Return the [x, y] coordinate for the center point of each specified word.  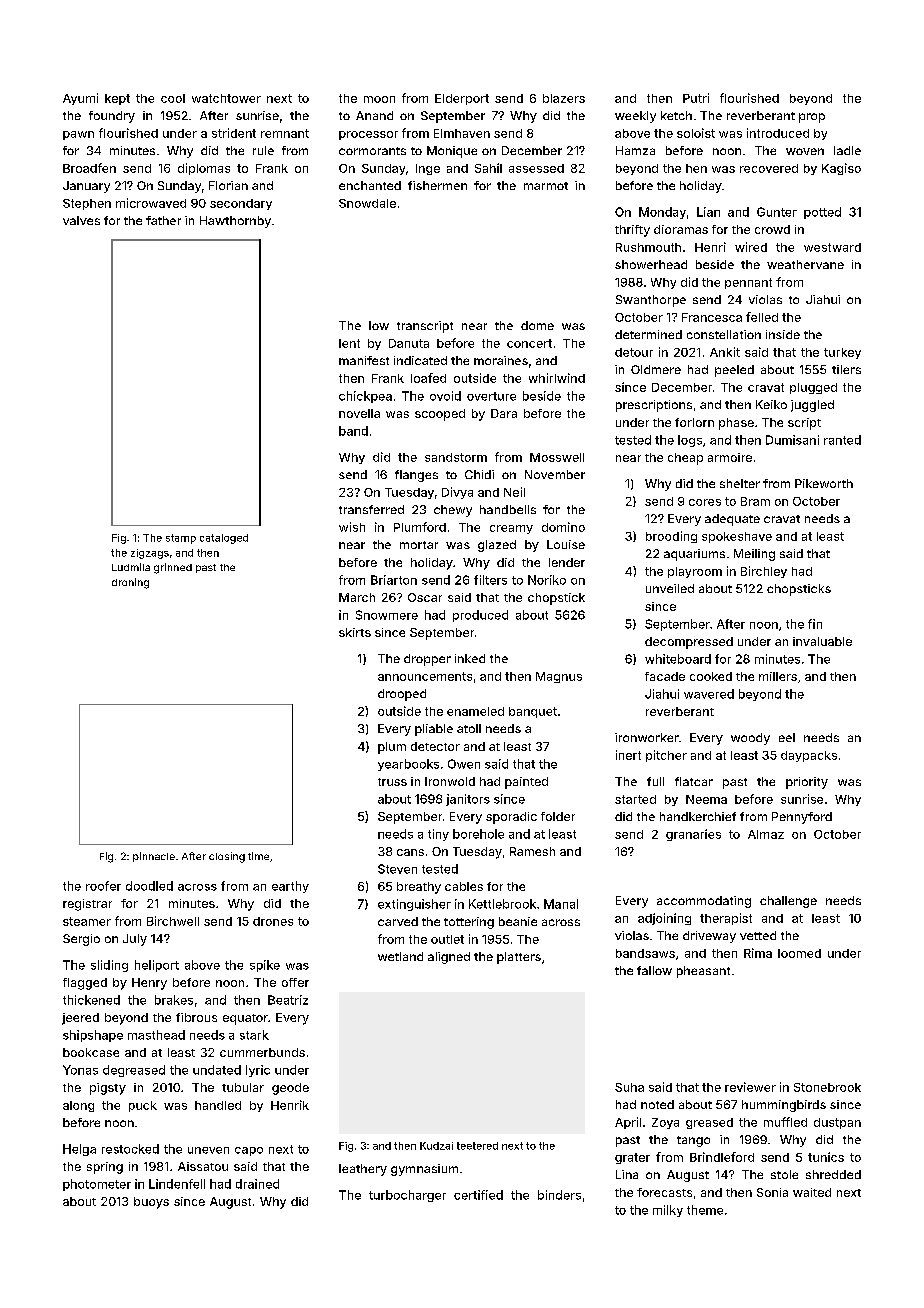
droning [130, 583]
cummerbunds [262, 1052]
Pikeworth [824, 483]
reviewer [750, 1087]
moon [379, 99]
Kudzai [436, 1146]
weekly [635, 117]
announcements [425, 676]
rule [263, 150]
